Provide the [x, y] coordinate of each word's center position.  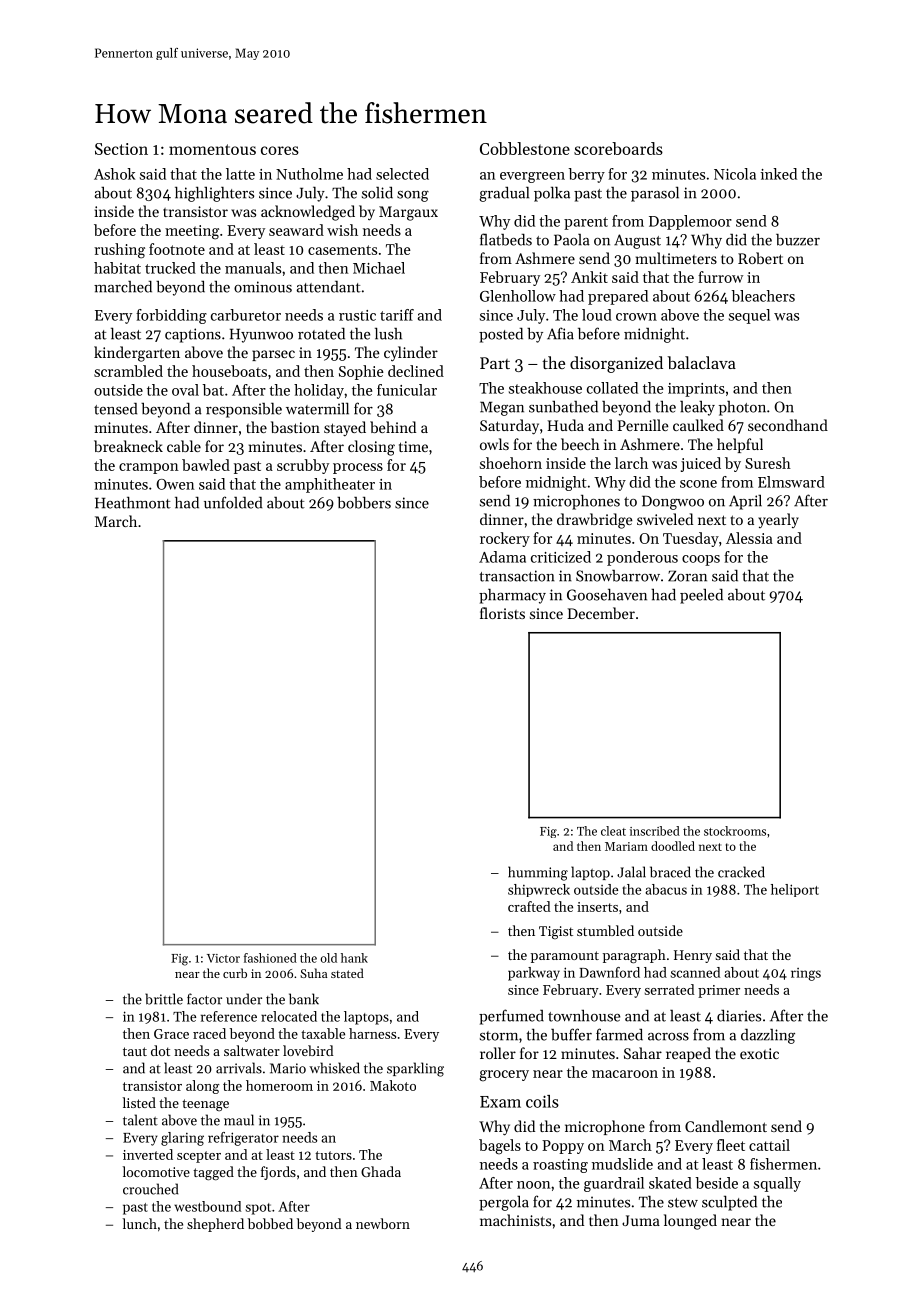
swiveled [665, 519]
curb [235, 973]
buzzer [798, 240]
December [601, 613]
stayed [345, 428]
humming [538, 873]
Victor [223, 958]
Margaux [408, 213]
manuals [253, 268]
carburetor [246, 315]
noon [533, 1185]
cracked [741, 872]
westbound [207, 1206]
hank [354, 958]
